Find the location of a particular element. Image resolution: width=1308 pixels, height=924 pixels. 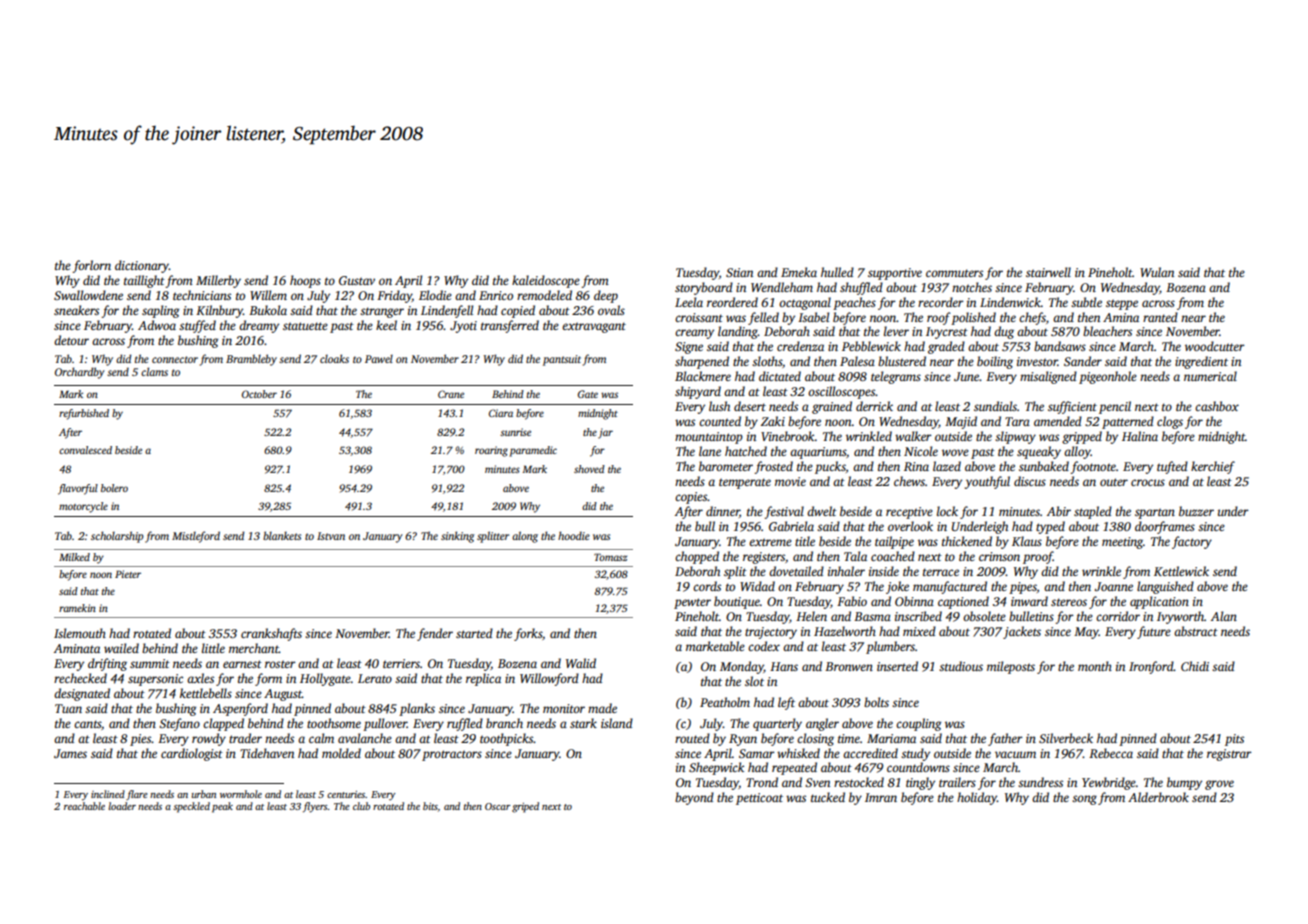

flyers is located at coordinates (315, 807).
